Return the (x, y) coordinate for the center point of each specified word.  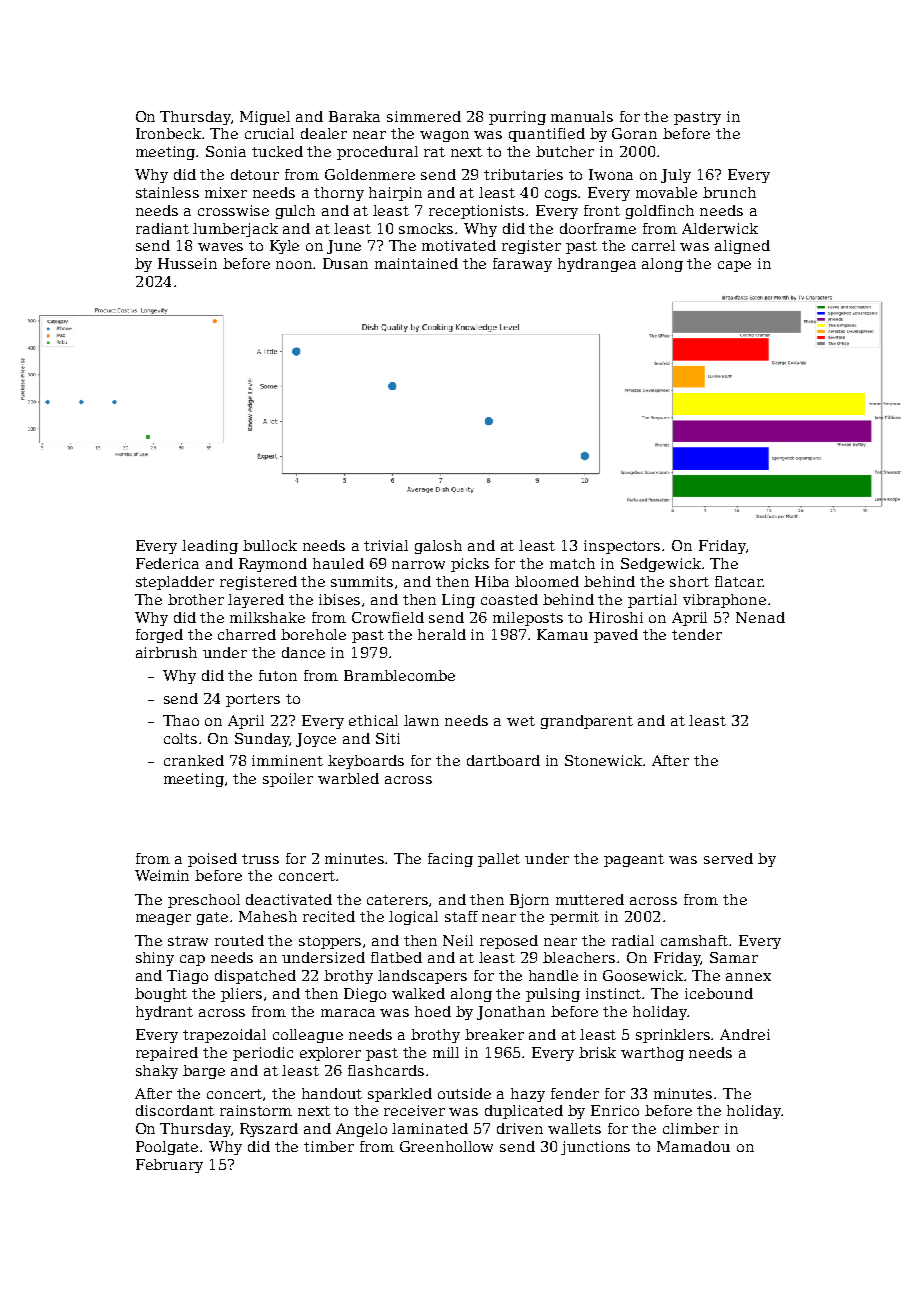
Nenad (760, 617)
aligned (742, 247)
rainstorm (256, 1110)
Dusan (345, 263)
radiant (162, 228)
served (728, 858)
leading (210, 547)
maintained (416, 263)
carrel (653, 245)
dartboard (503, 760)
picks (470, 565)
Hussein (187, 263)
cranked (194, 760)
